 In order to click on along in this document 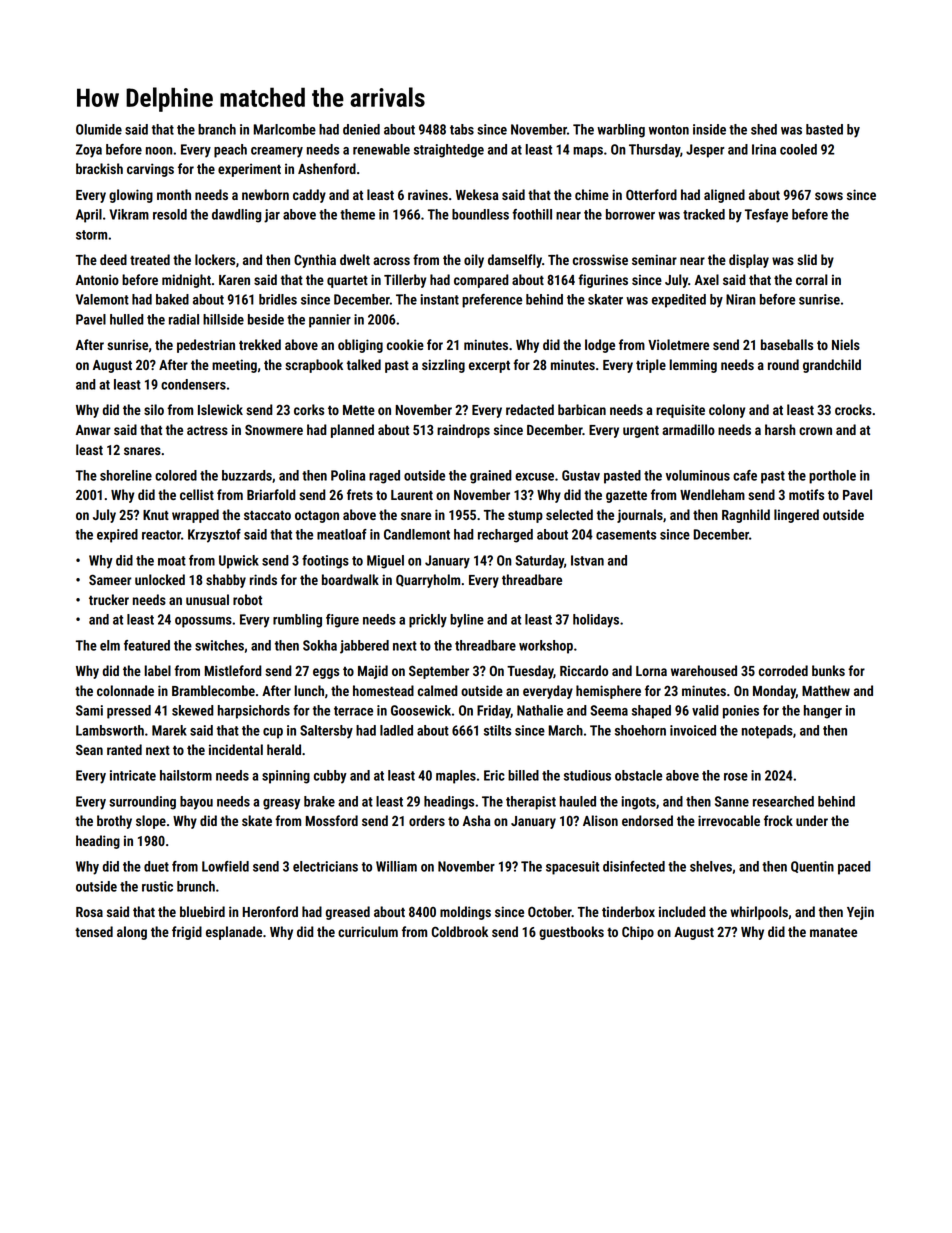, I will do `click(132, 933)`.
